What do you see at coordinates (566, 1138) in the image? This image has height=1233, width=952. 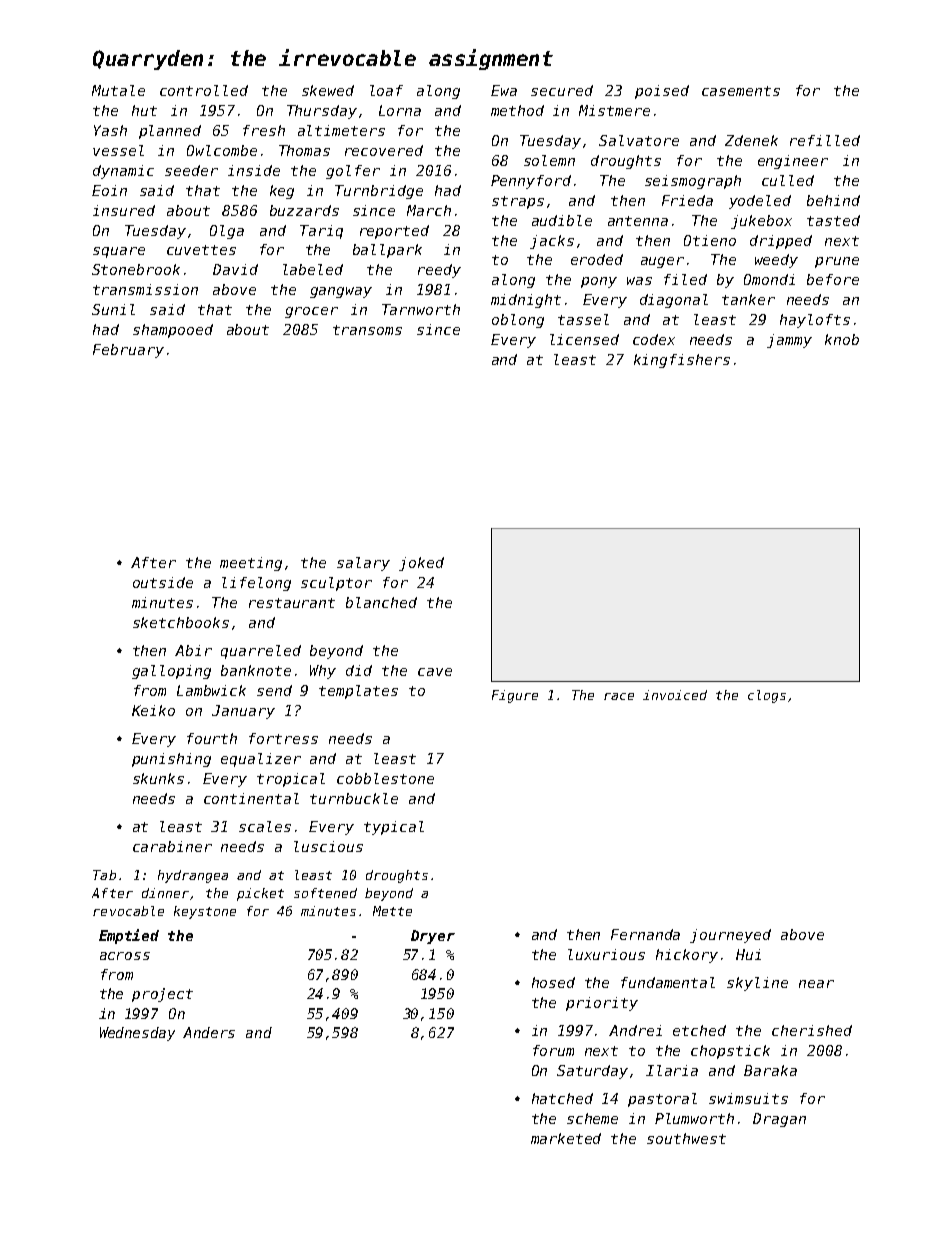 I see `marketed` at bounding box center [566, 1138].
